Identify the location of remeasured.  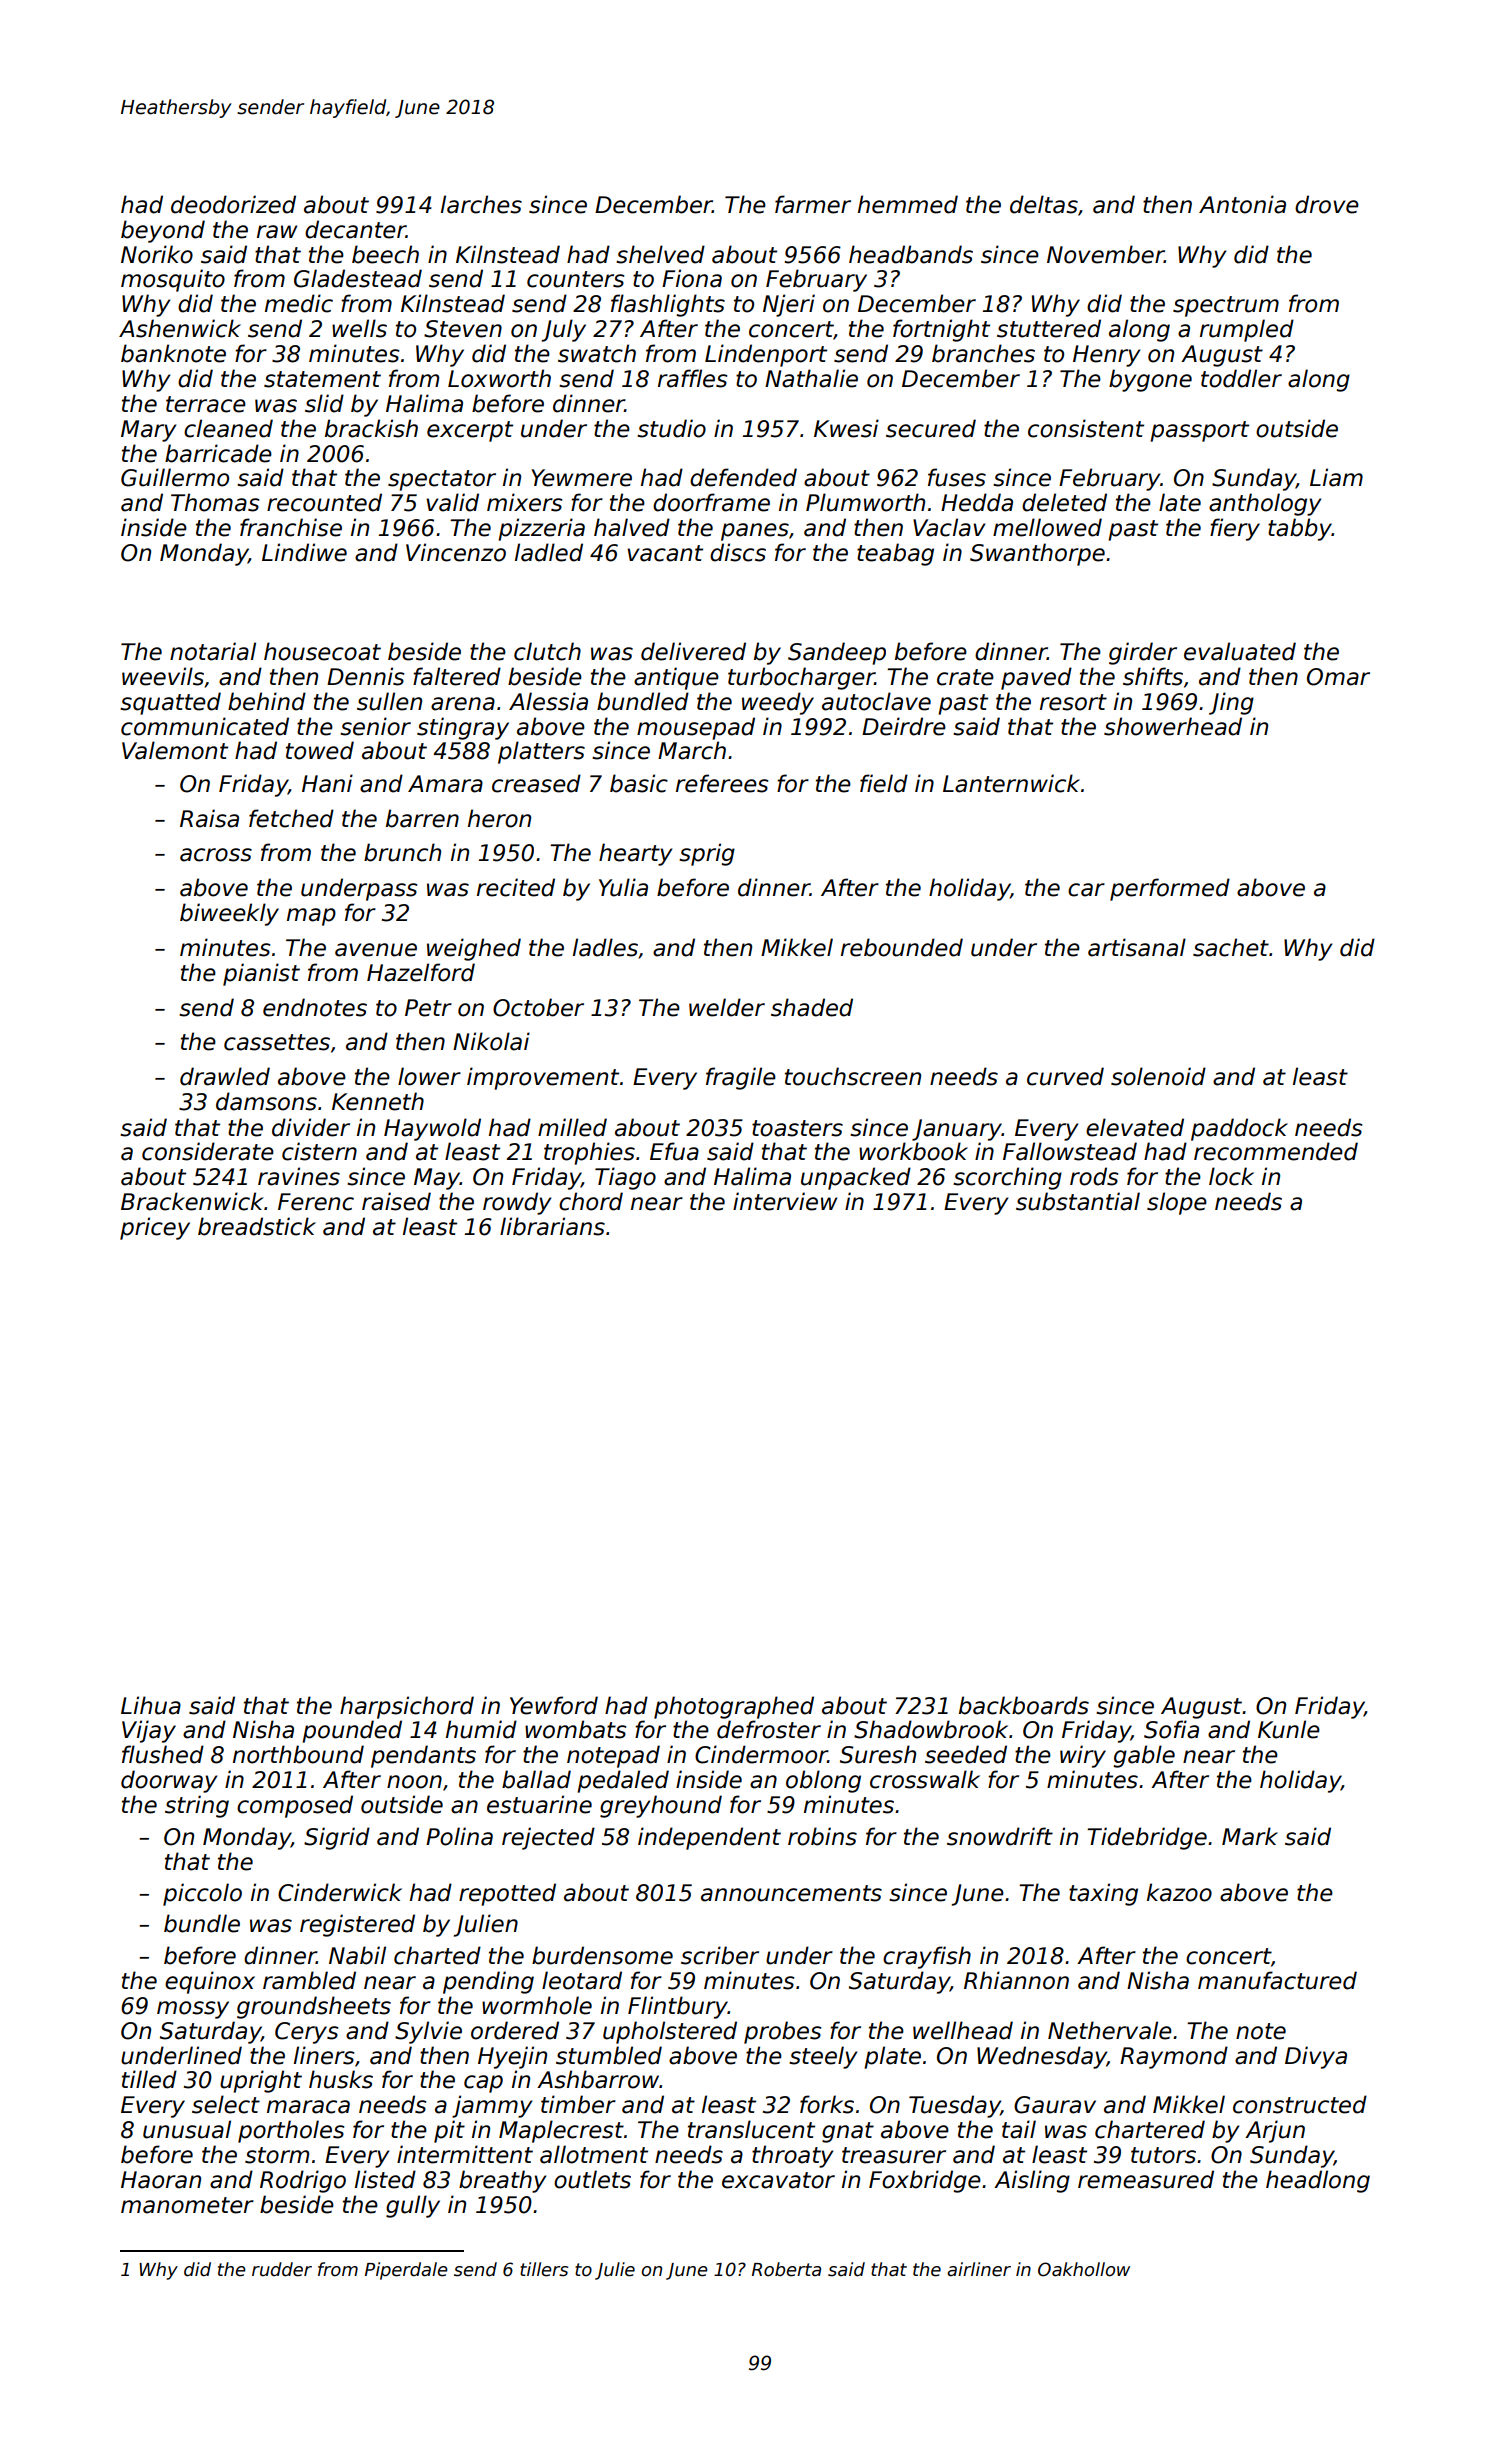
(1146, 2179).
